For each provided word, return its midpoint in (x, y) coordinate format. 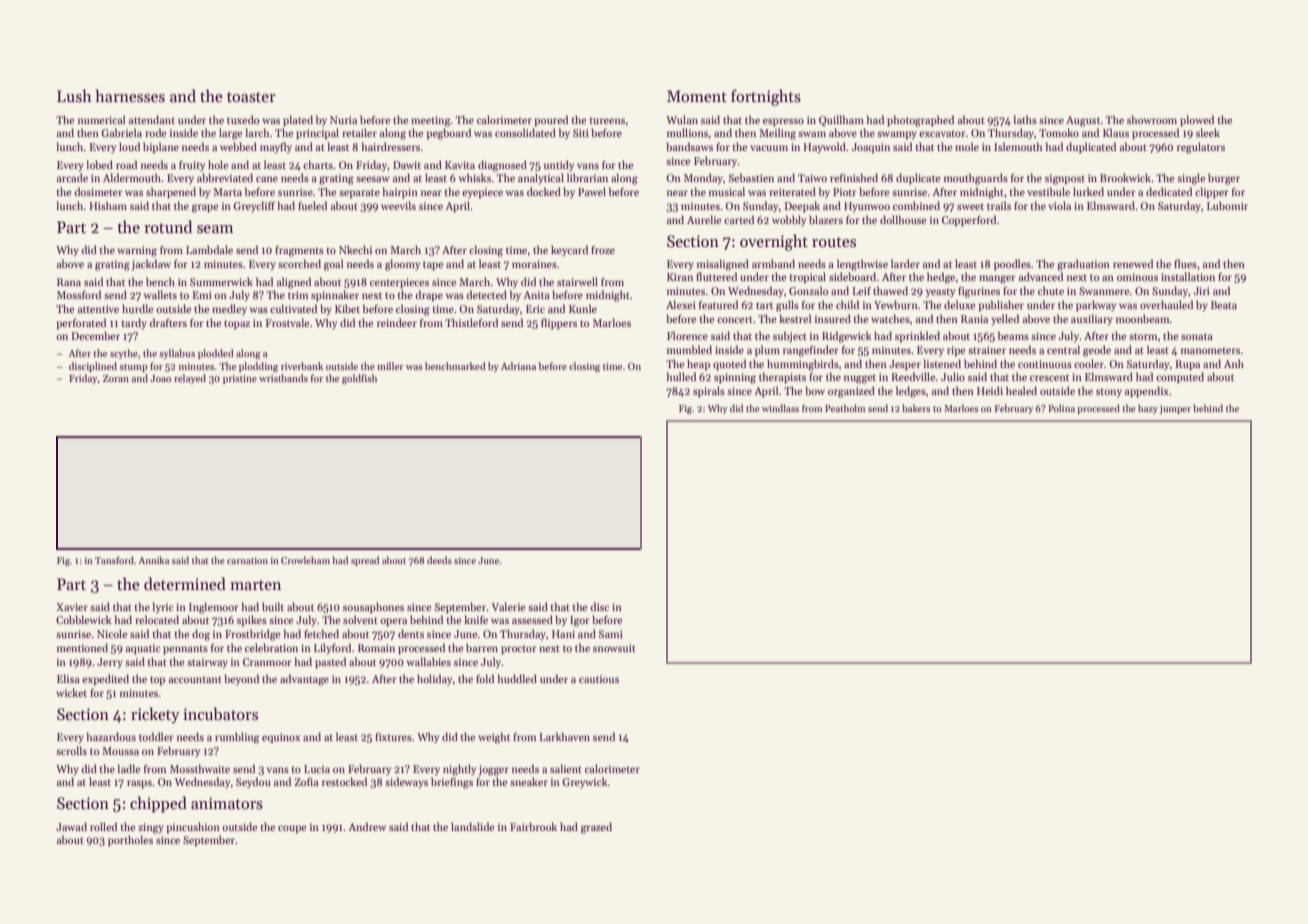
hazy (1148, 409)
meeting (431, 121)
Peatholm (845, 408)
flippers (559, 323)
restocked (344, 781)
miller (390, 366)
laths (1025, 119)
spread (365, 561)
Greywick (585, 782)
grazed (596, 828)
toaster (251, 97)
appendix (1147, 391)
